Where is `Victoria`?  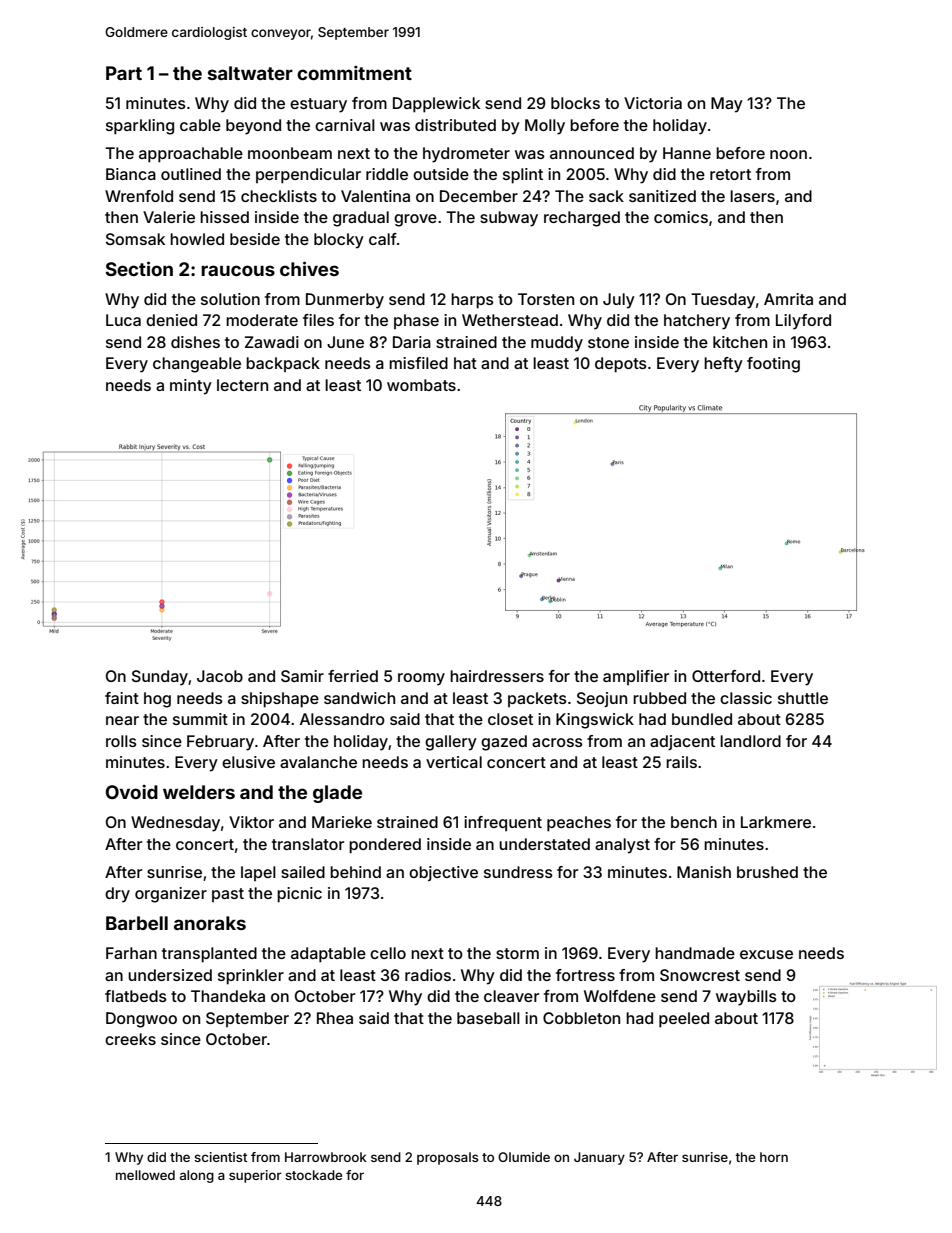 Victoria is located at coordinates (653, 103).
